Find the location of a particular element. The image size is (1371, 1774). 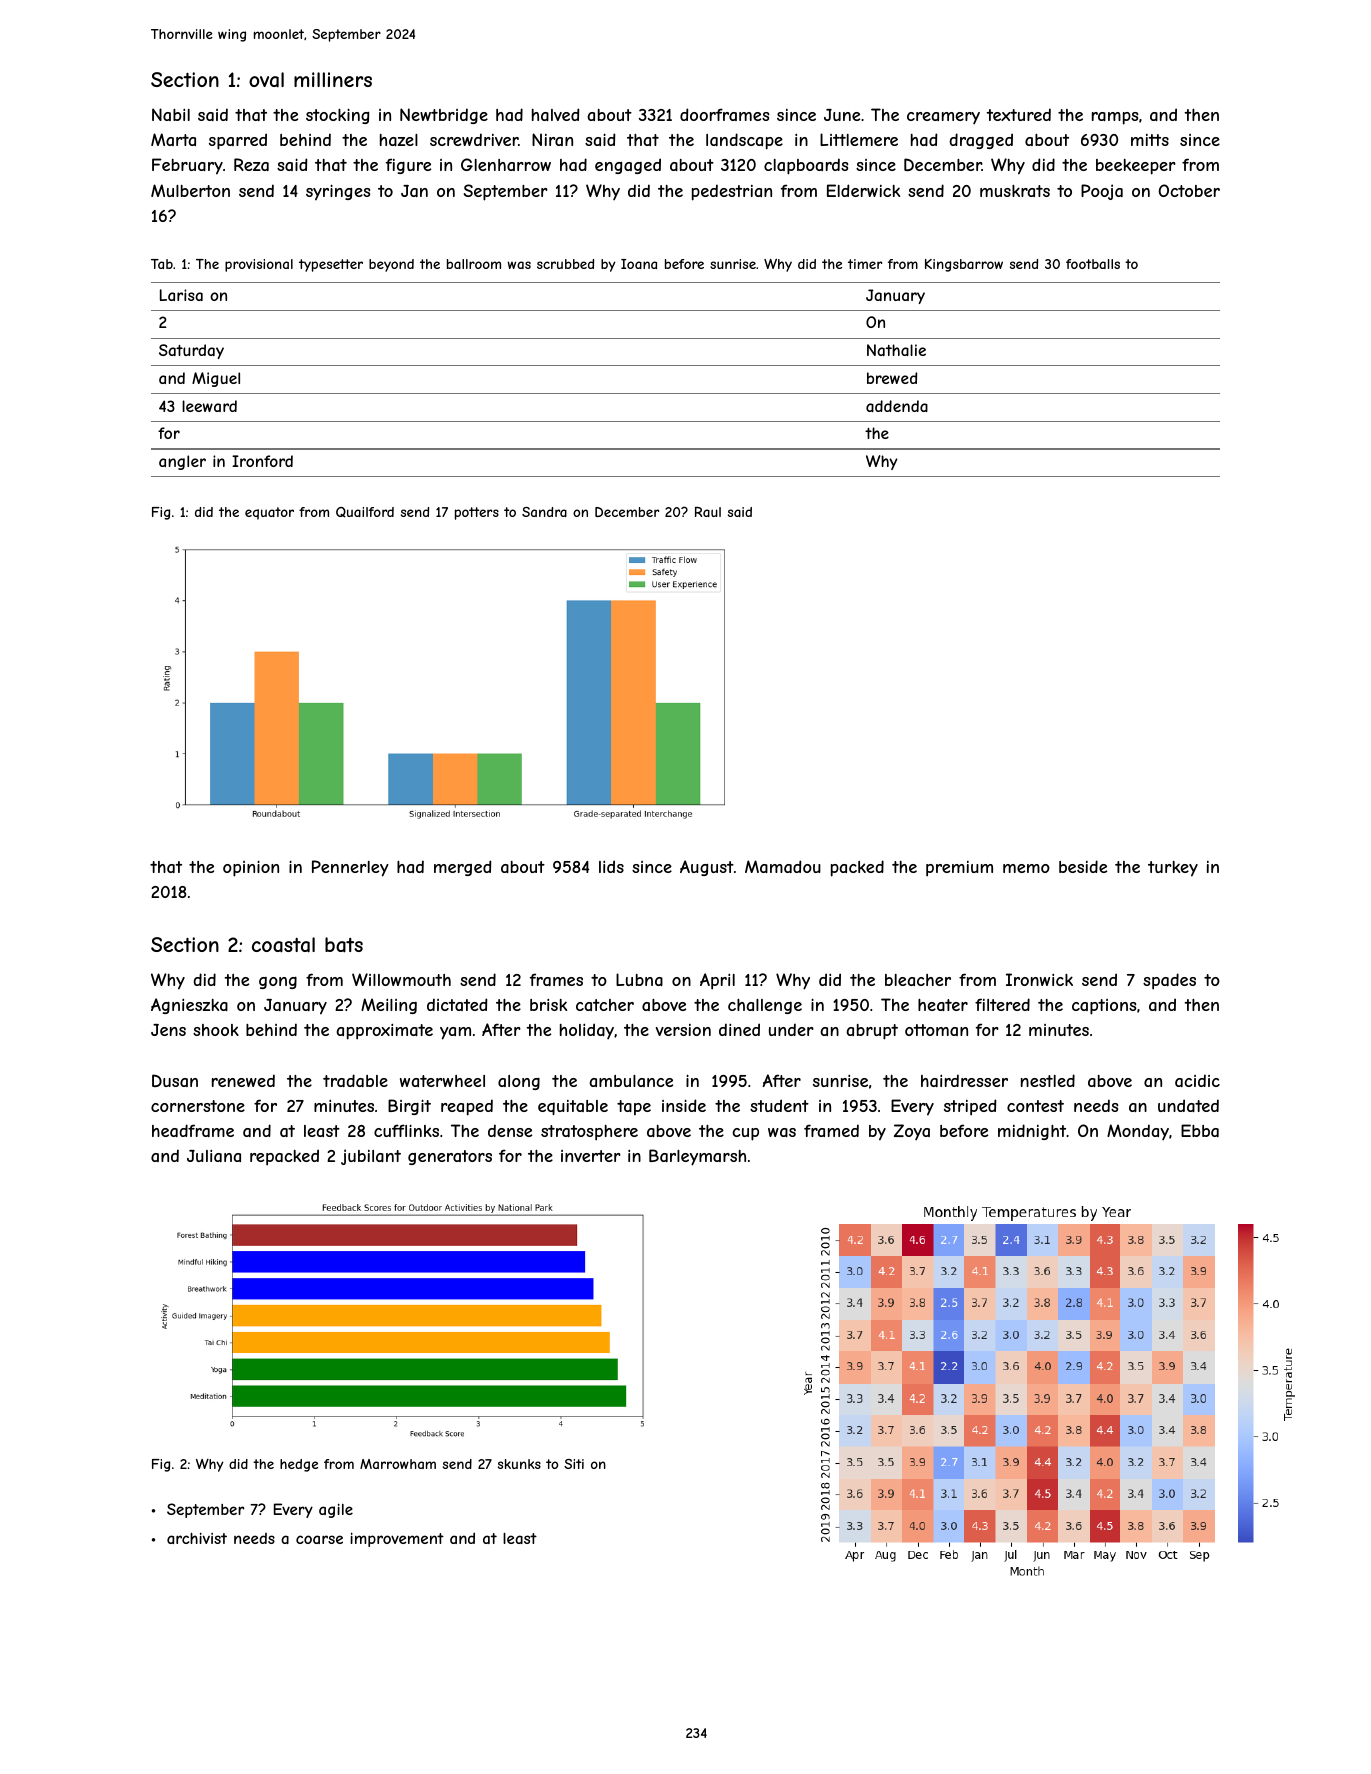

acidic is located at coordinates (1197, 1080).
